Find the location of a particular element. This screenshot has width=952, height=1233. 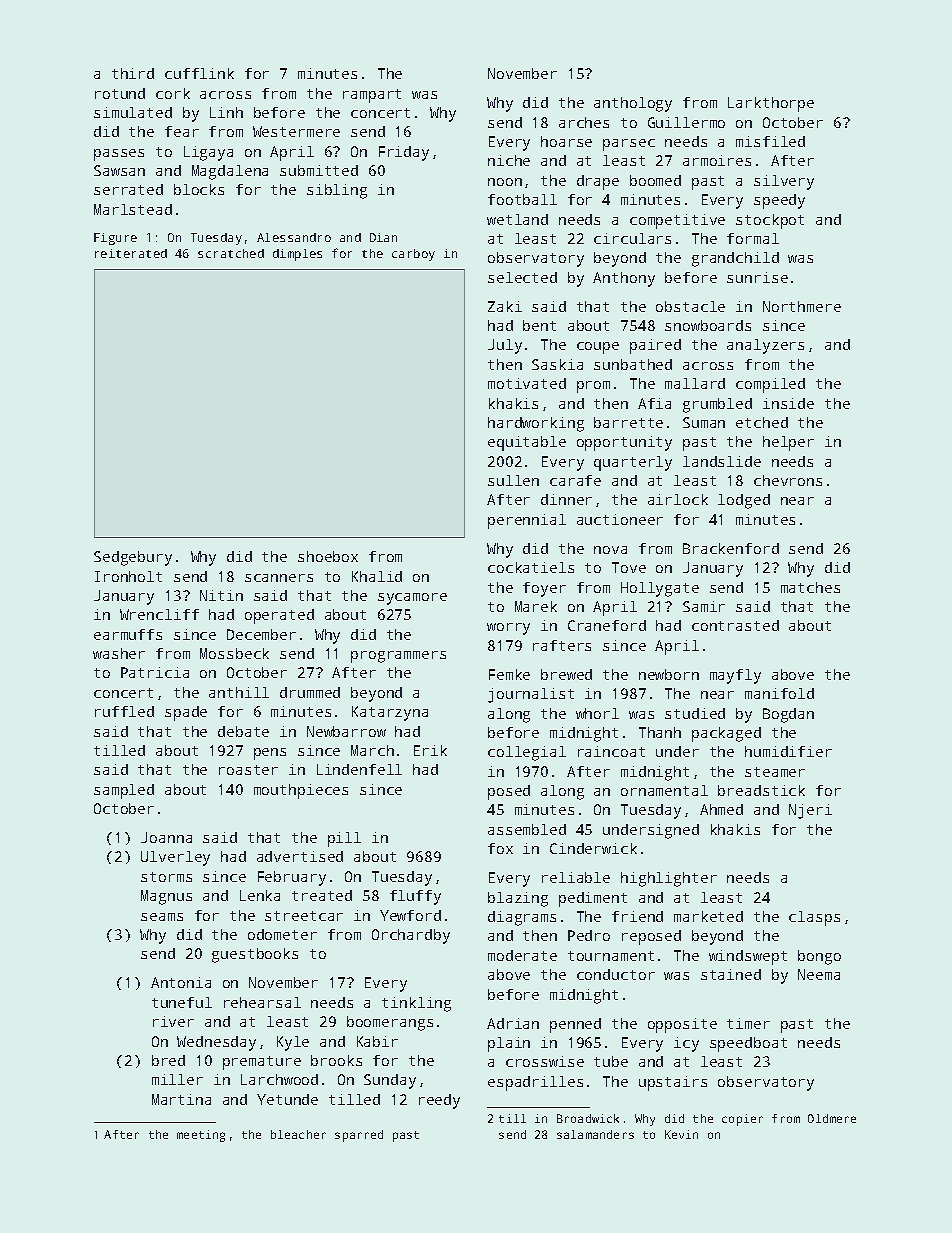

selected is located at coordinates (522, 277).
